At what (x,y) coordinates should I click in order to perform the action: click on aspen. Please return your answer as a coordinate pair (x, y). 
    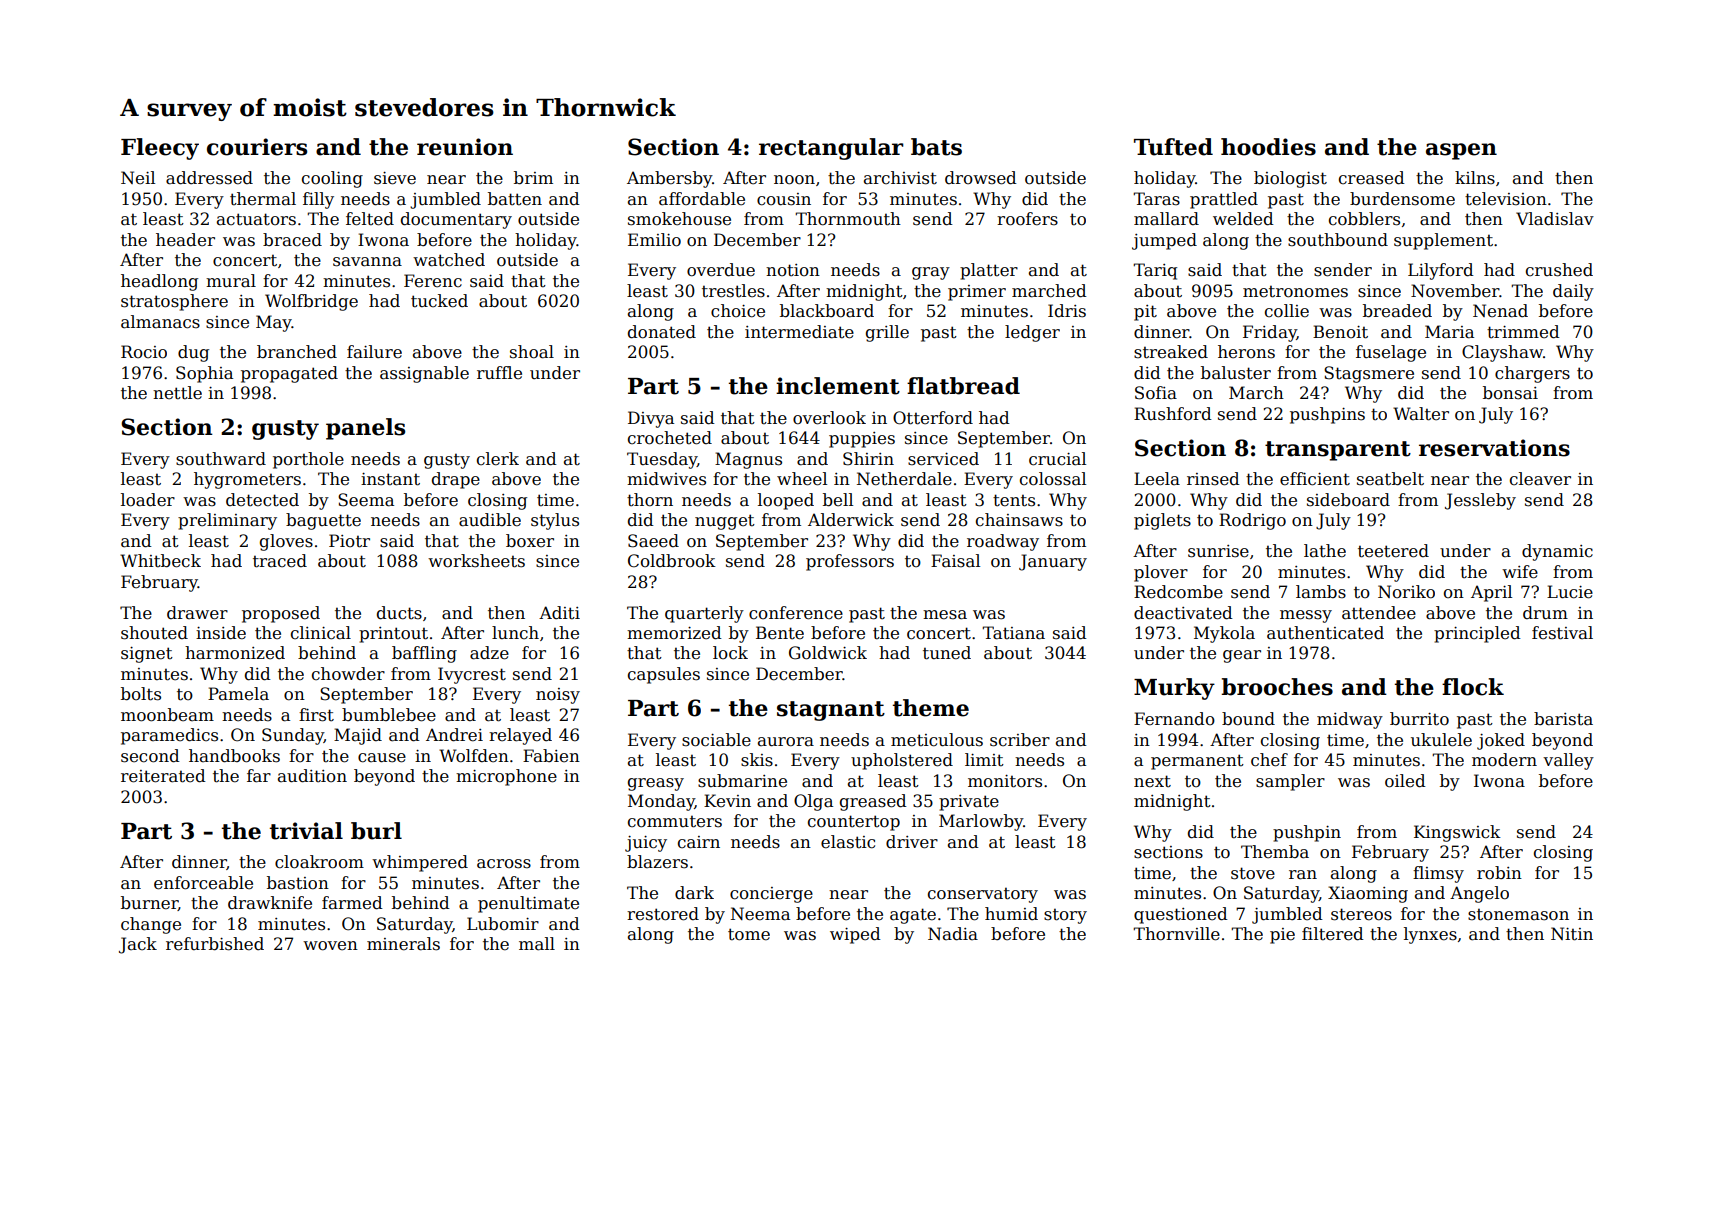
    Looking at the image, I should click on (1461, 151).
